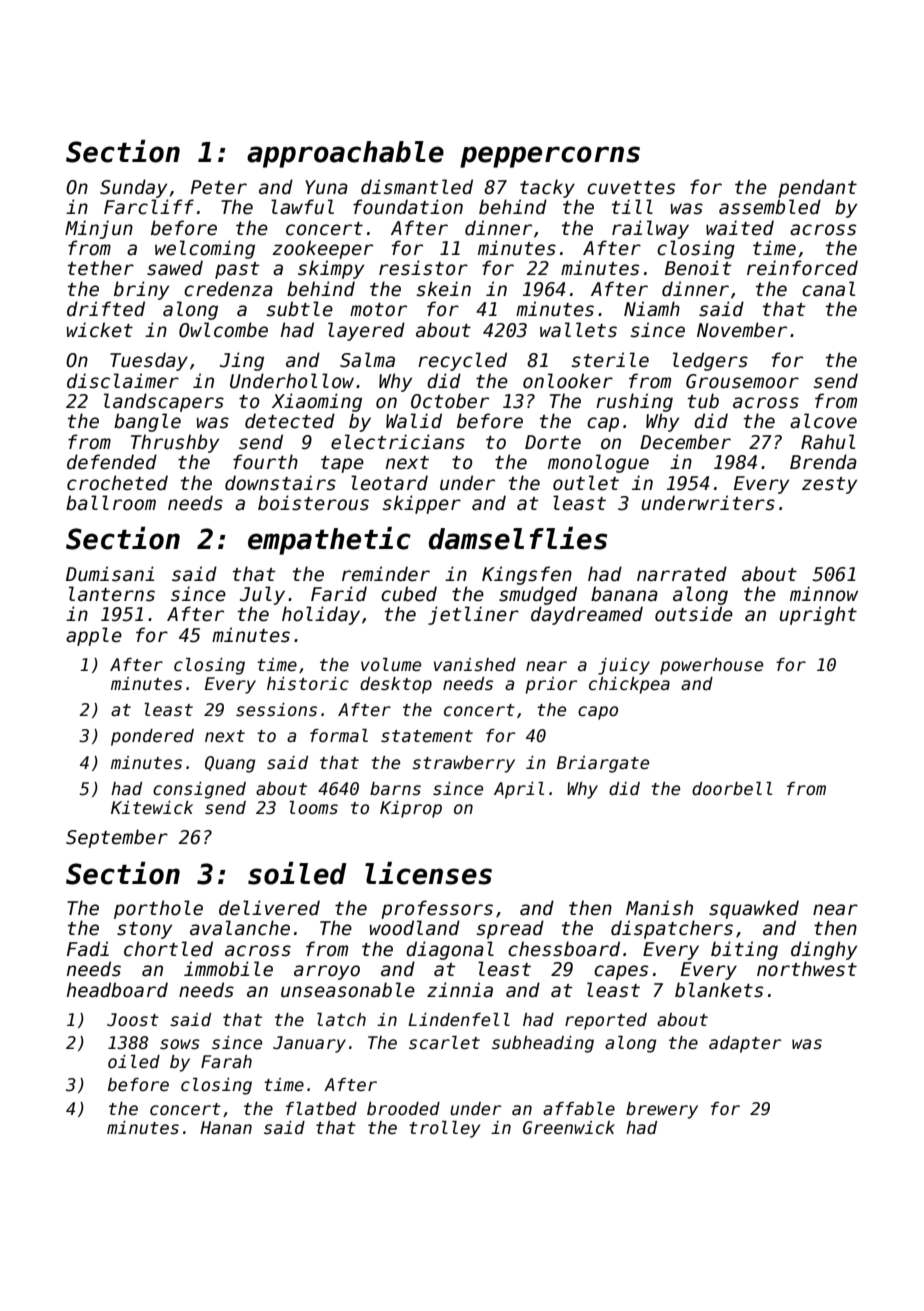 This document has width=924, height=1311. Describe the element at coordinates (659, 908) in the document. I see `Manish` at that location.
